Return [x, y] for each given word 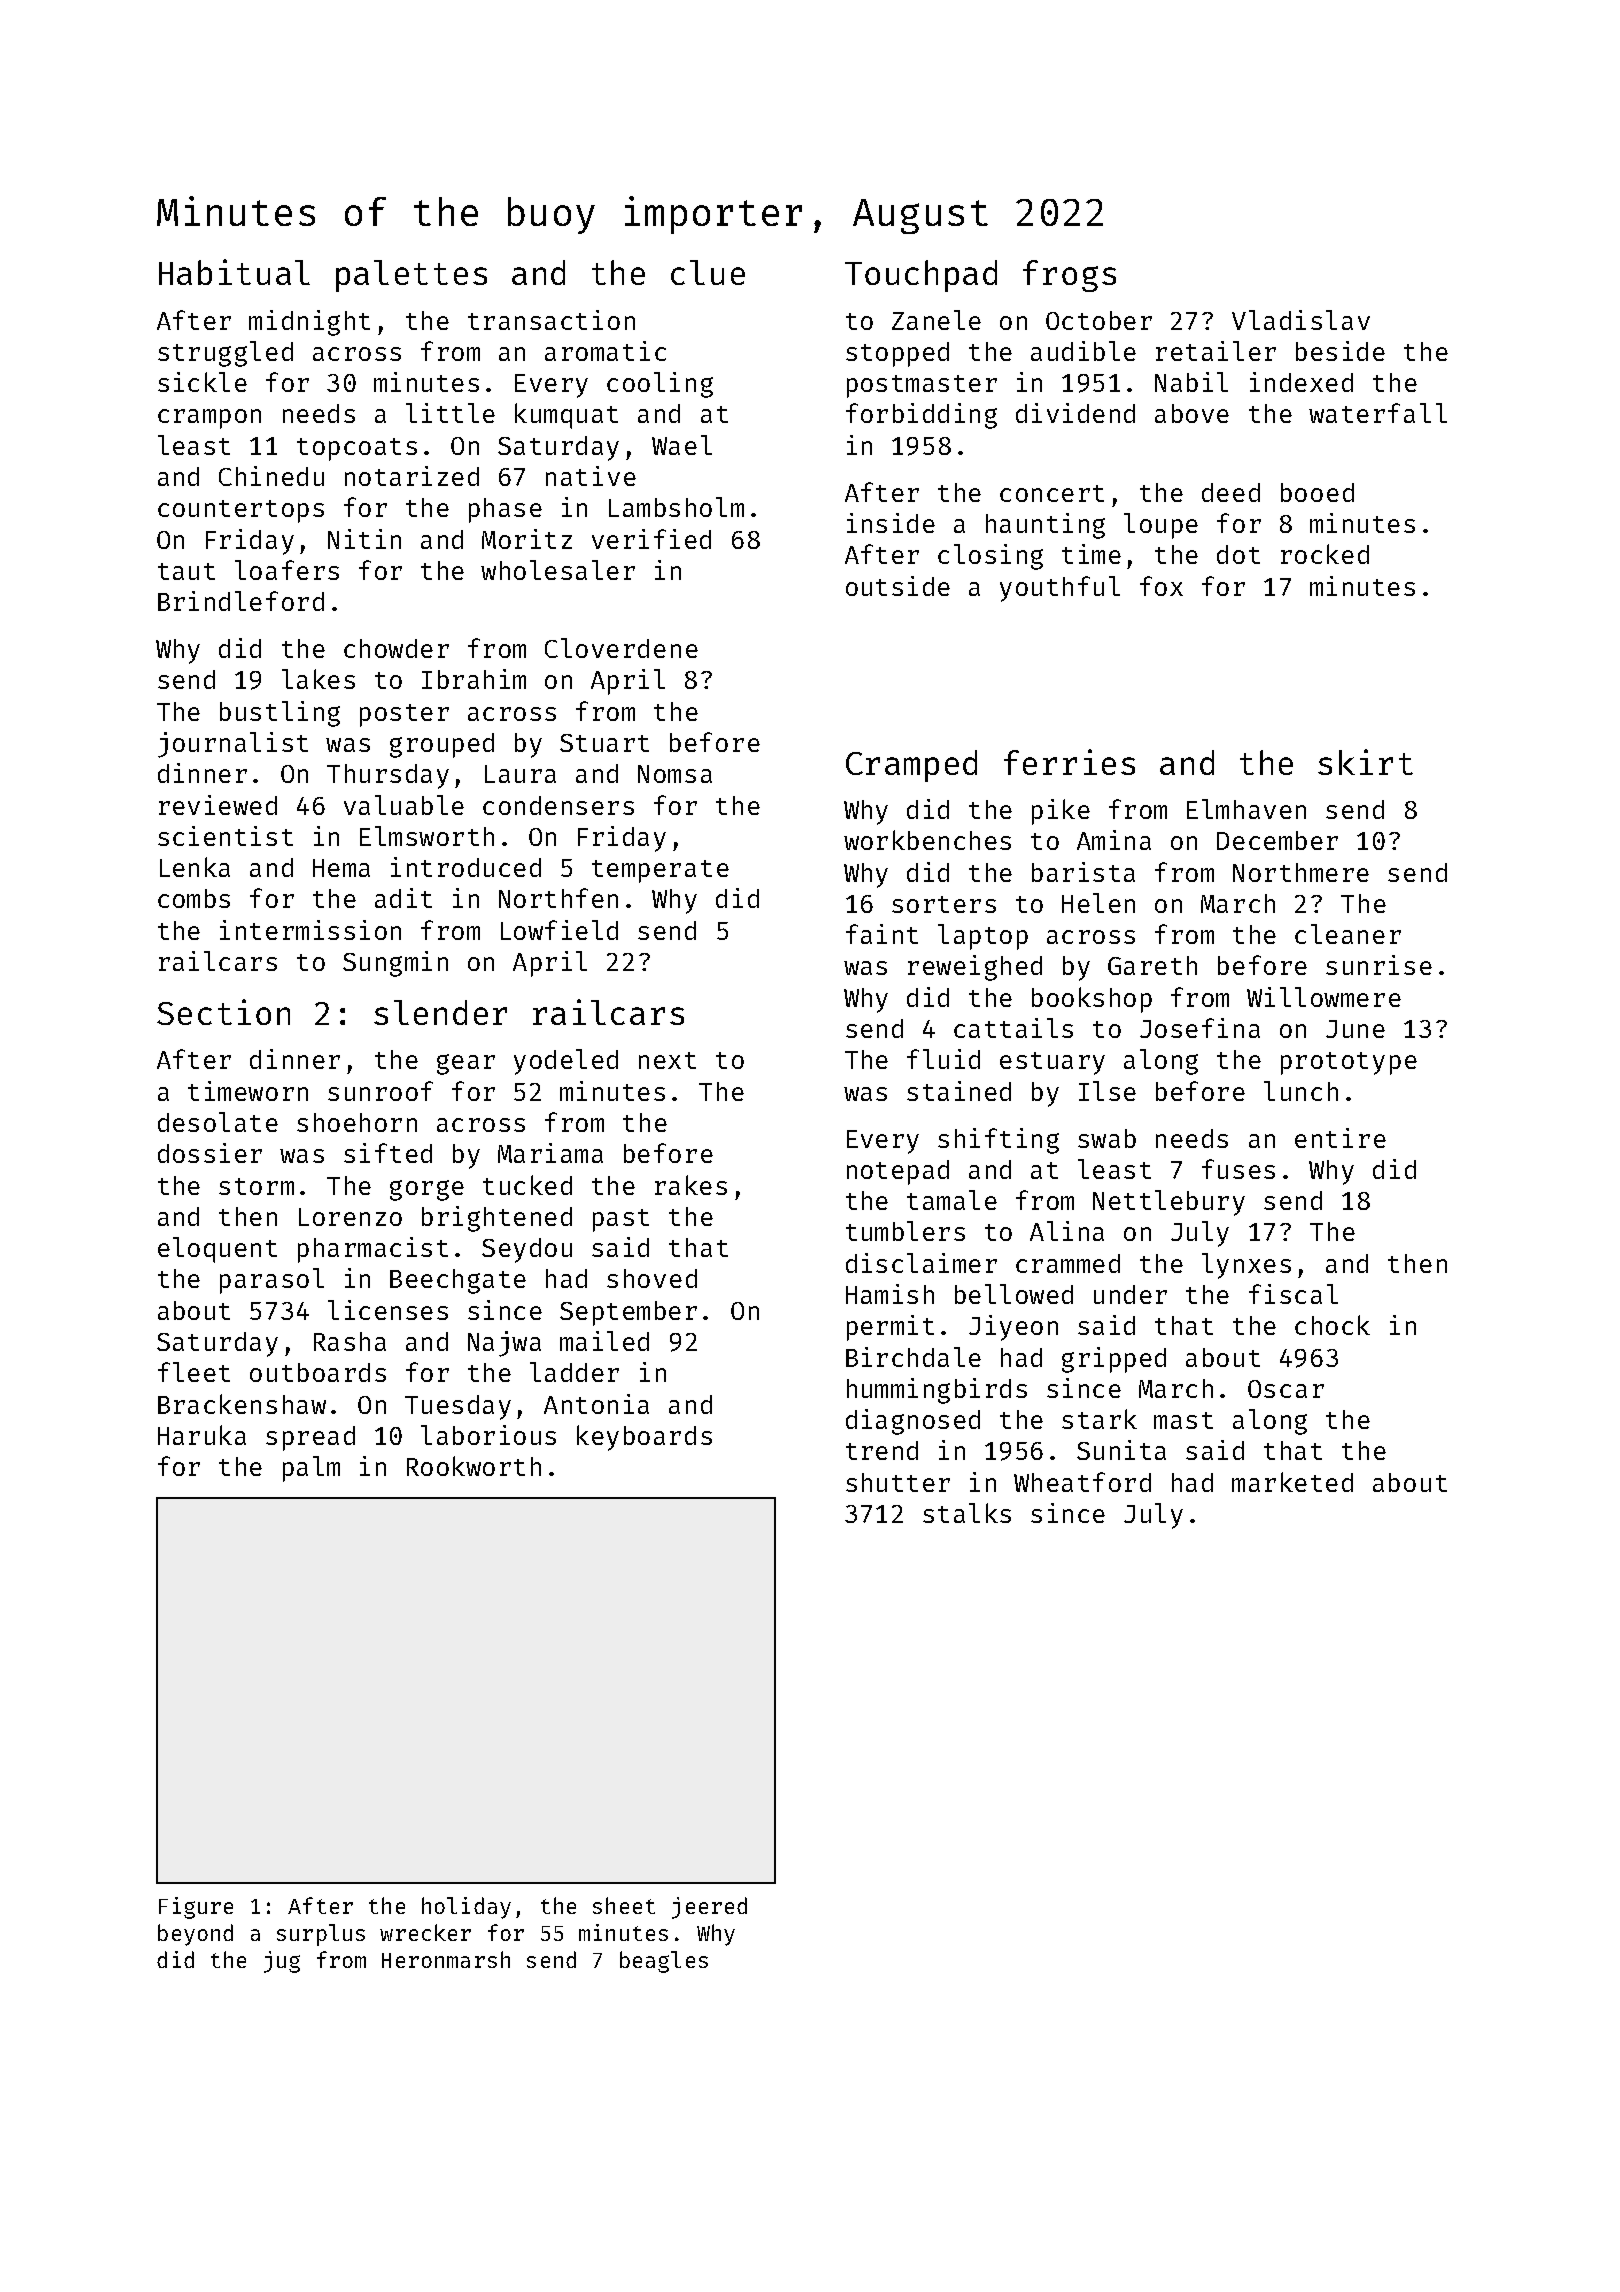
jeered [709, 1908]
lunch [1301, 1091]
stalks [967, 1513]
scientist [225, 836]
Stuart [604, 743]
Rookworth [474, 1466]
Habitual [234, 272]
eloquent [217, 1250]
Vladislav [1301, 320]
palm [311, 1469]
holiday [466, 1908]
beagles [664, 1962]
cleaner [1348, 934]
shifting [998, 1141]
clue [708, 272]
